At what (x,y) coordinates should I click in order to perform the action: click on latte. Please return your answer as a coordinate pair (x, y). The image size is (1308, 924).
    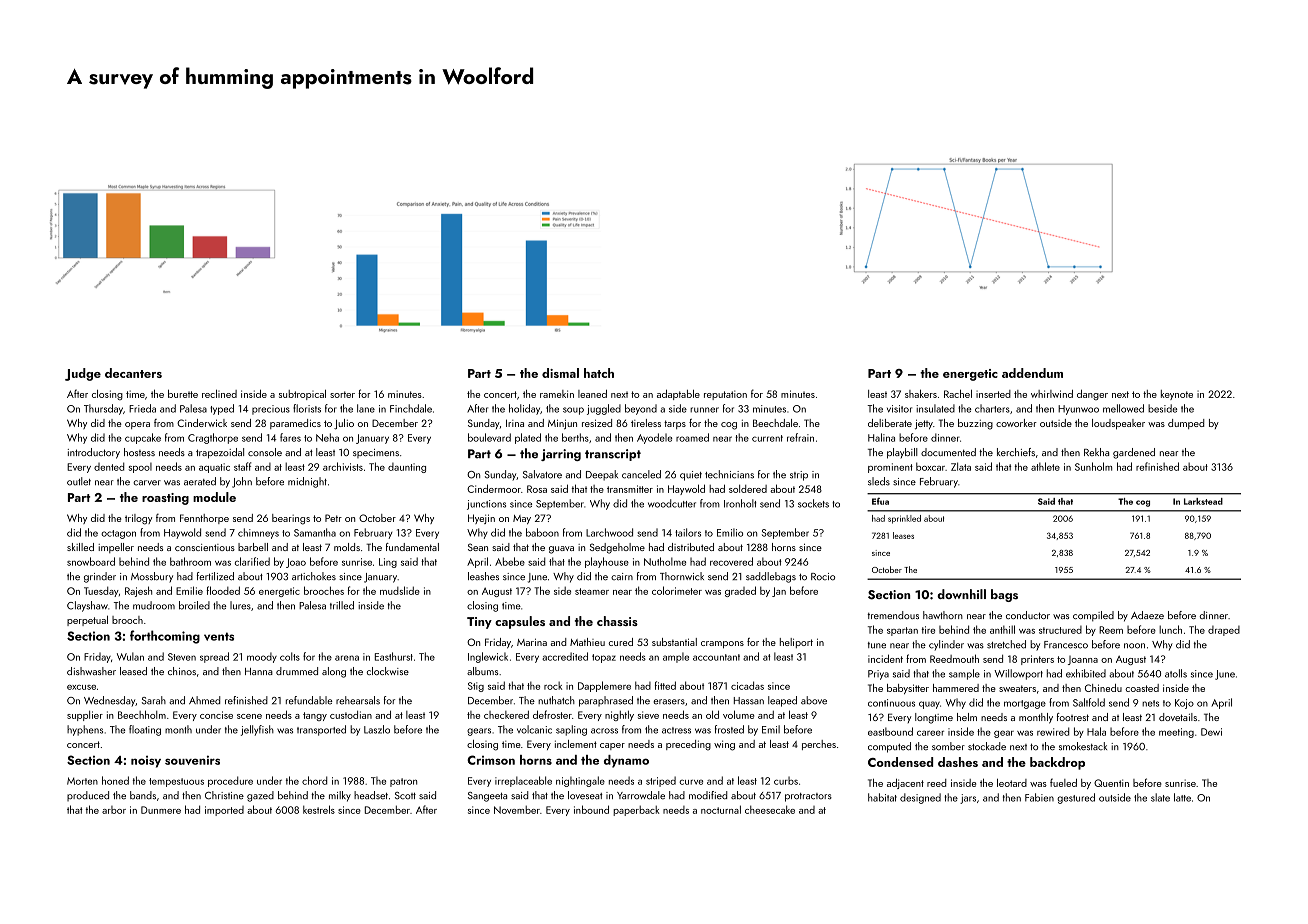
    Looking at the image, I should click on (1182, 797).
